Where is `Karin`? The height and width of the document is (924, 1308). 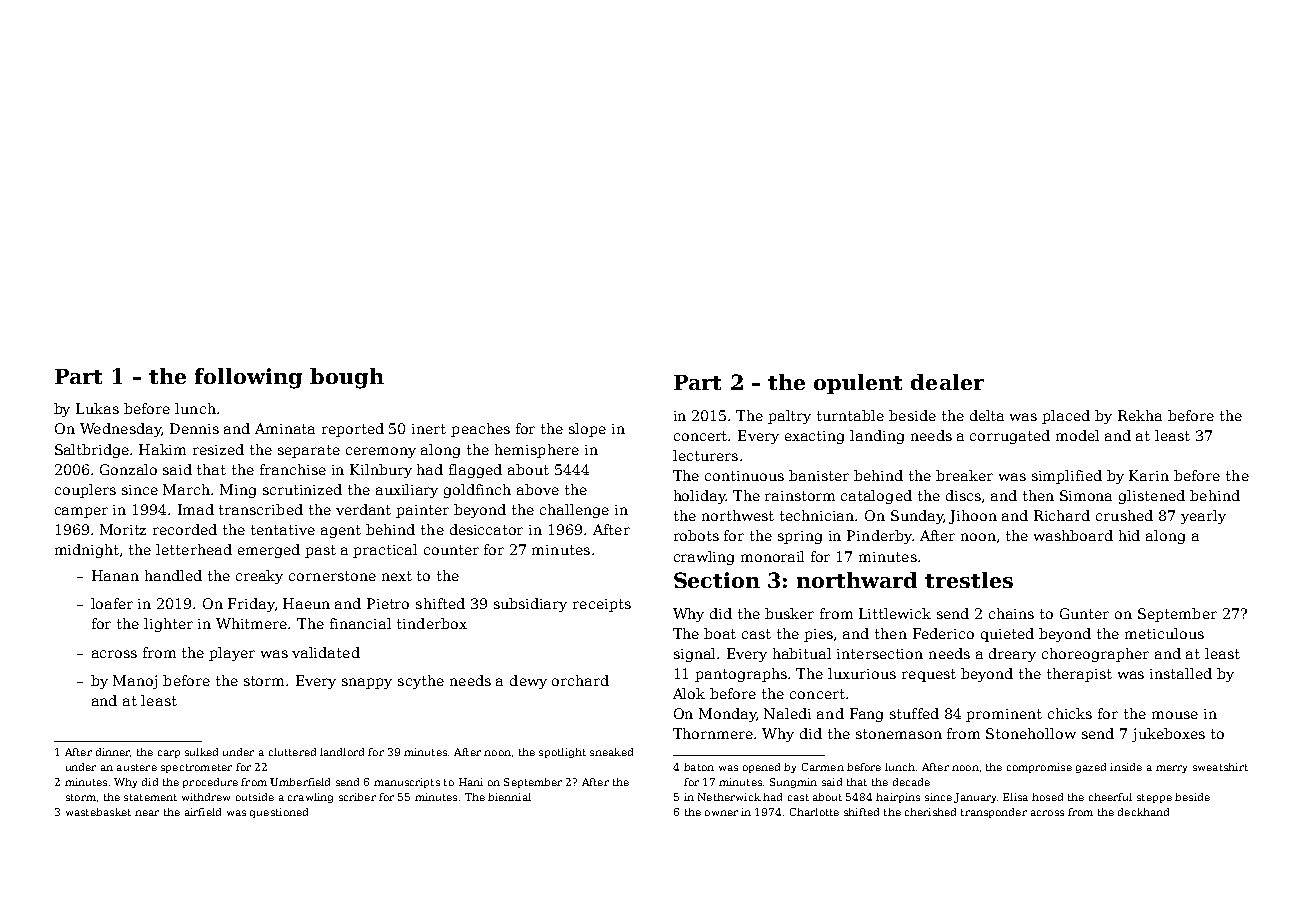 Karin is located at coordinates (1149, 475).
